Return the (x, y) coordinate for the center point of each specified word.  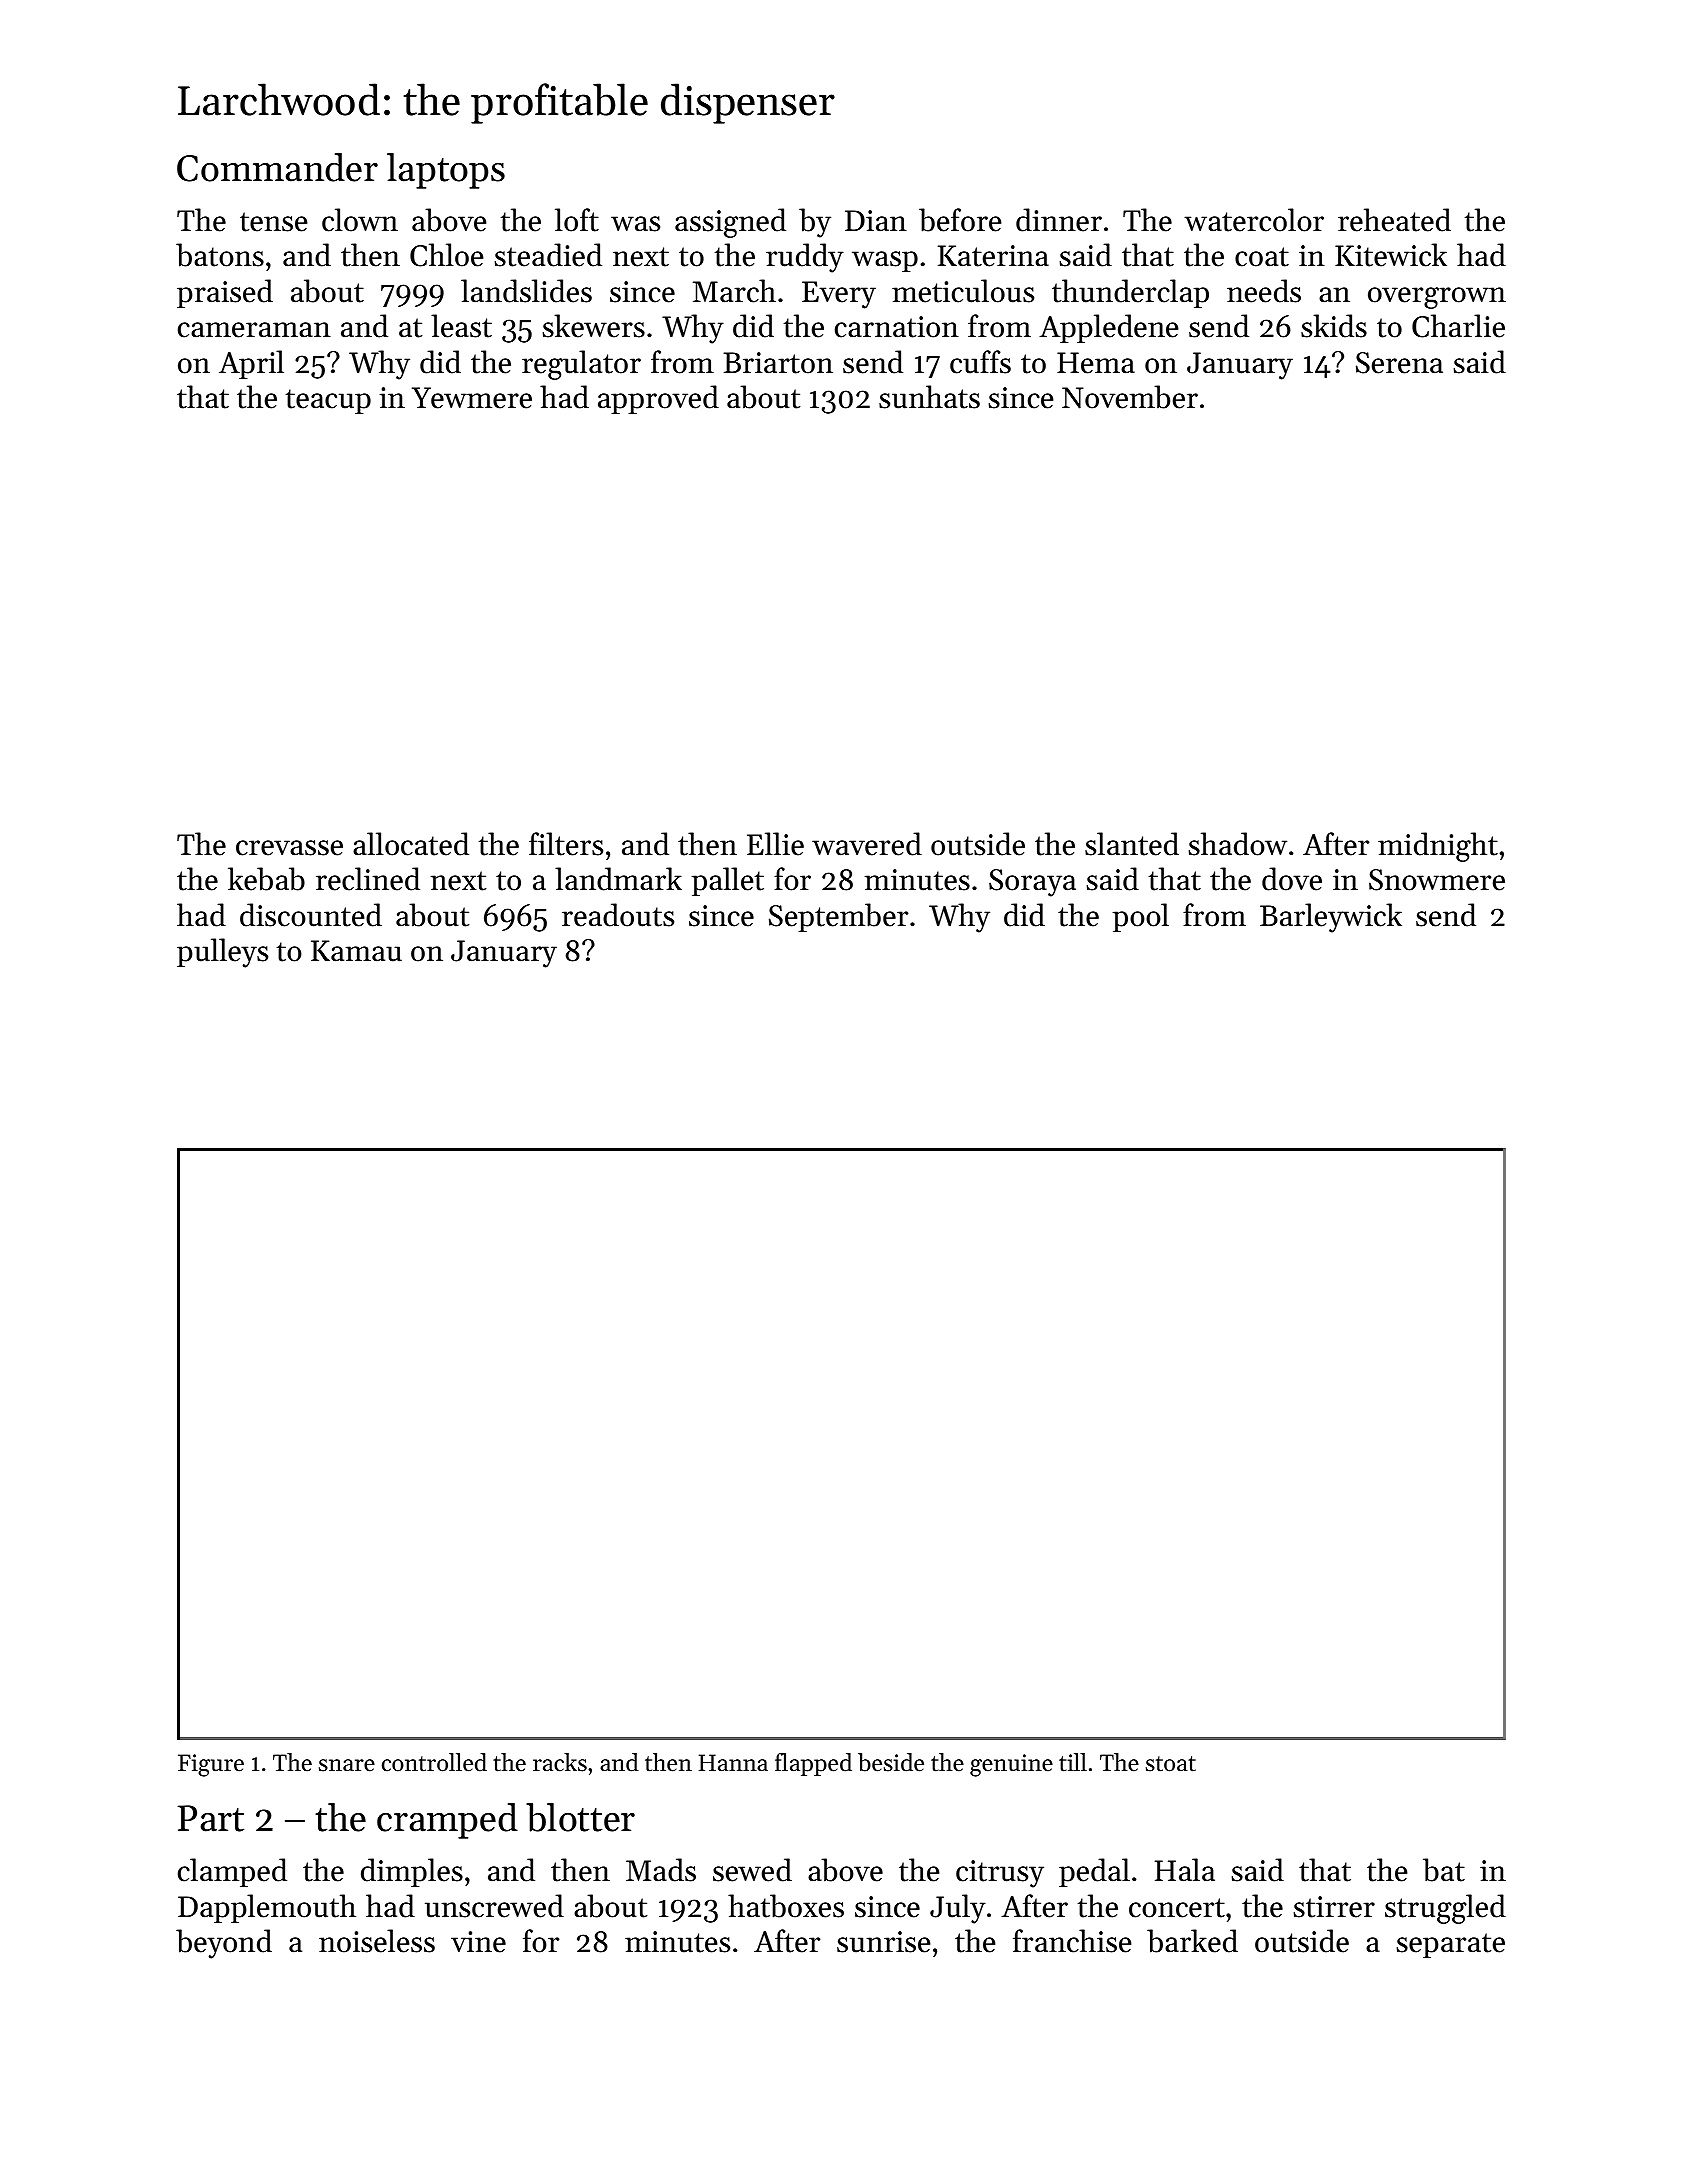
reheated (1394, 220)
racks (560, 1762)
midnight (1438, 847)
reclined (368, 879)
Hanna (733, 1762)
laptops (446, 171)
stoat (1171, 1764)
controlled (434, 1762)
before (960, 220)
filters (566, 844)
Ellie (775, 844)
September (838, 917)
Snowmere (1437, 880)
